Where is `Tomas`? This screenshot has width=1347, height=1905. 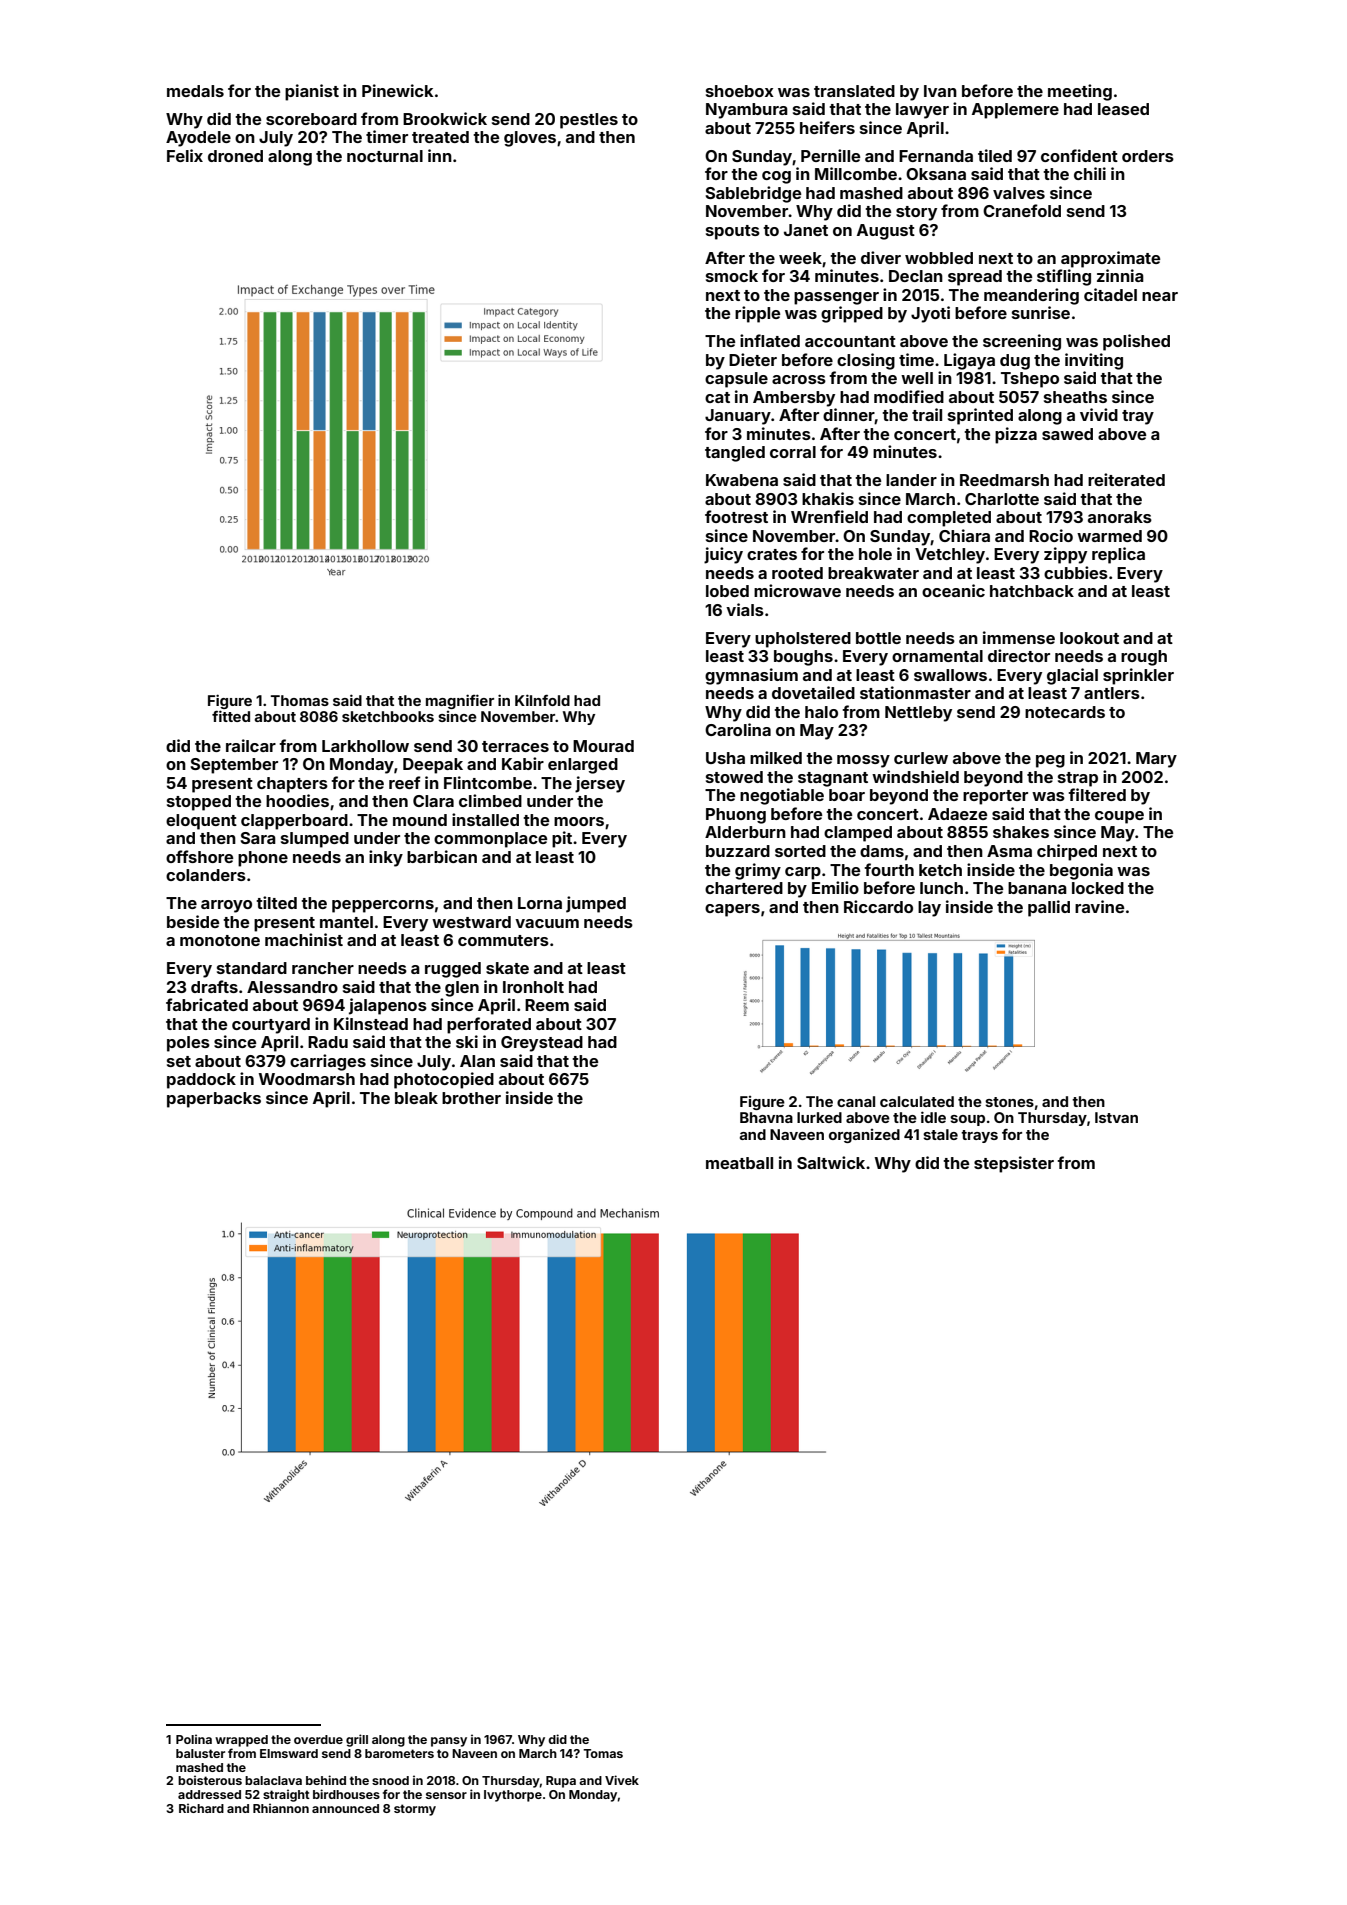 Tomas is located at coordinates (603, 1753).
